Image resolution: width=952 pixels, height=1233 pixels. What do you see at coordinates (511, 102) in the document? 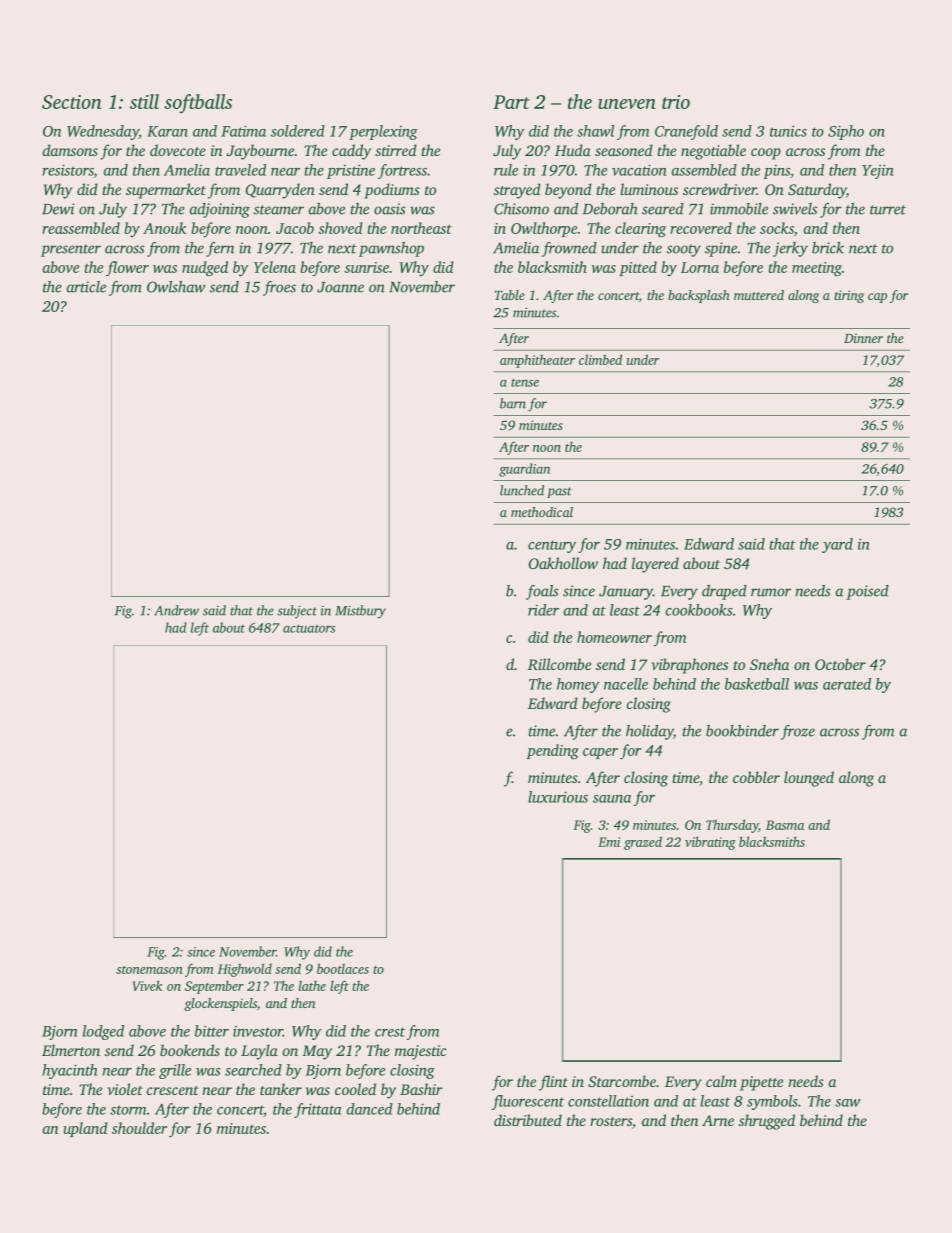
I see `Part` at bounding box center [511, 102].
